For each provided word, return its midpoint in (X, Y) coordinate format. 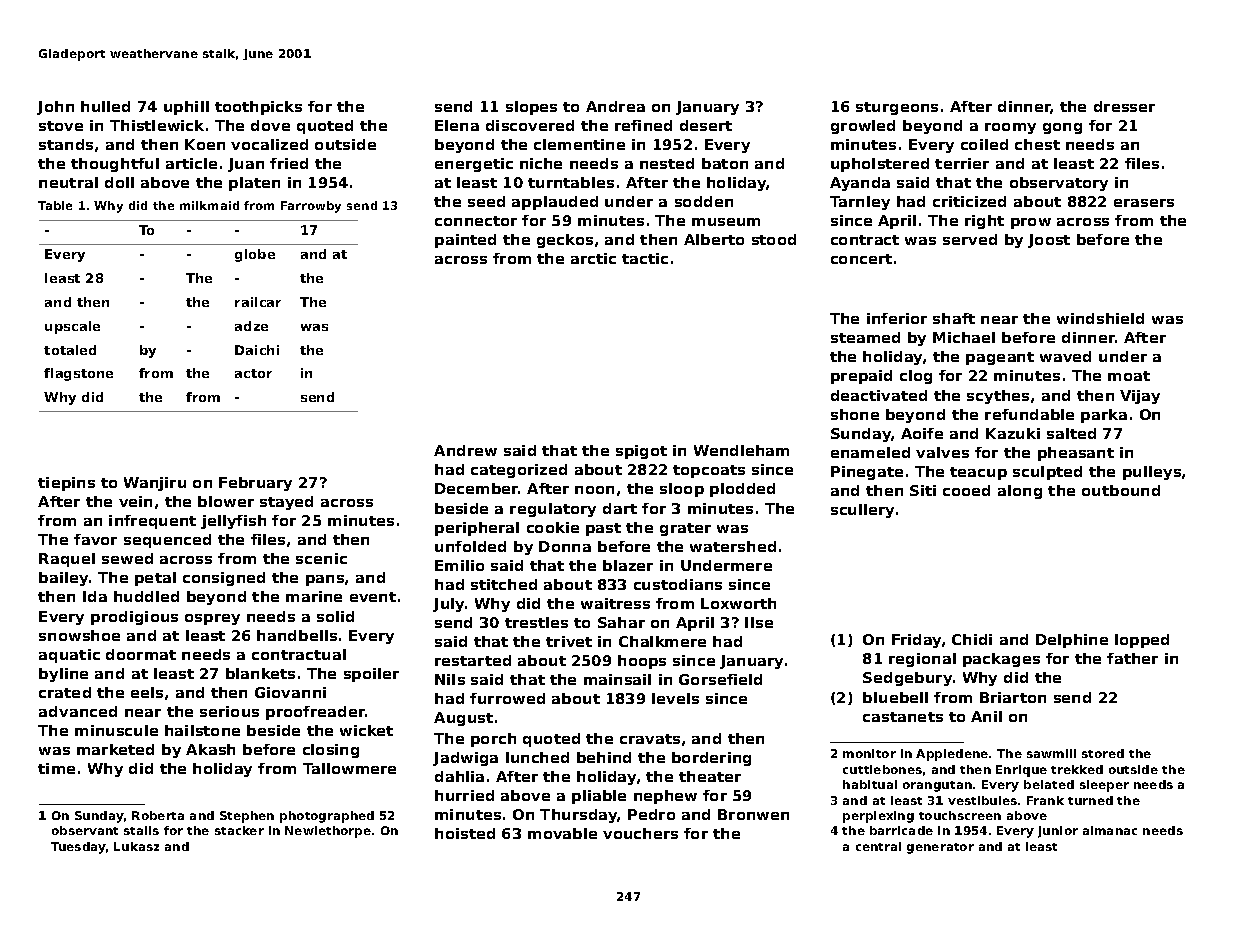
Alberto (714, 239)
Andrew (465, 450)
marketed (115, 749)
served (970, 239)
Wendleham (741, 450)
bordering (711, 759)
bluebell (895, 697)
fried (289, 163)
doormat (141, 654)
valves (942, 452)
